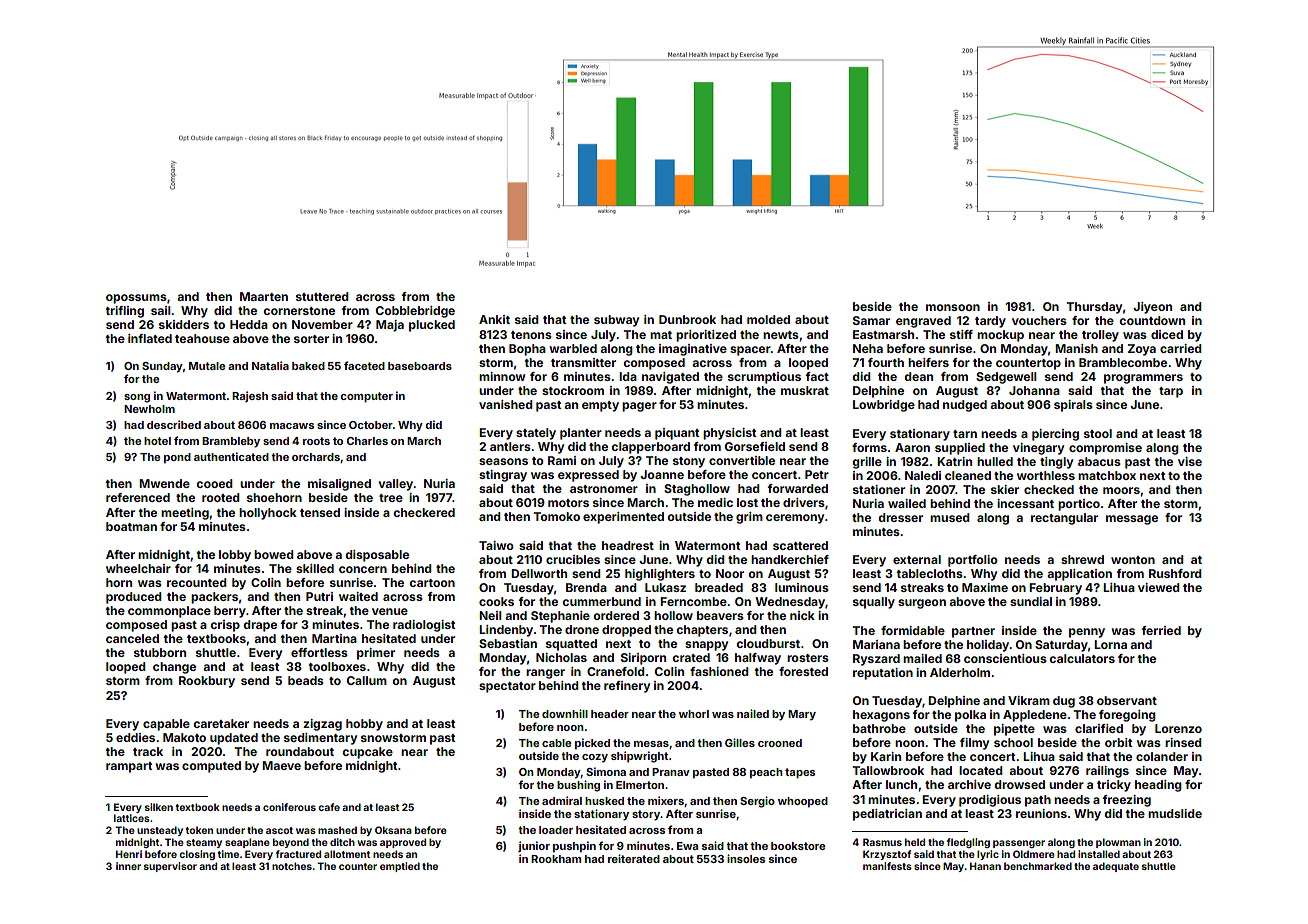 The image size is (1308, 924). What do you see at coordinates (803, 802) in the image?
I see `whooped` at bounding box center [803, 802].
